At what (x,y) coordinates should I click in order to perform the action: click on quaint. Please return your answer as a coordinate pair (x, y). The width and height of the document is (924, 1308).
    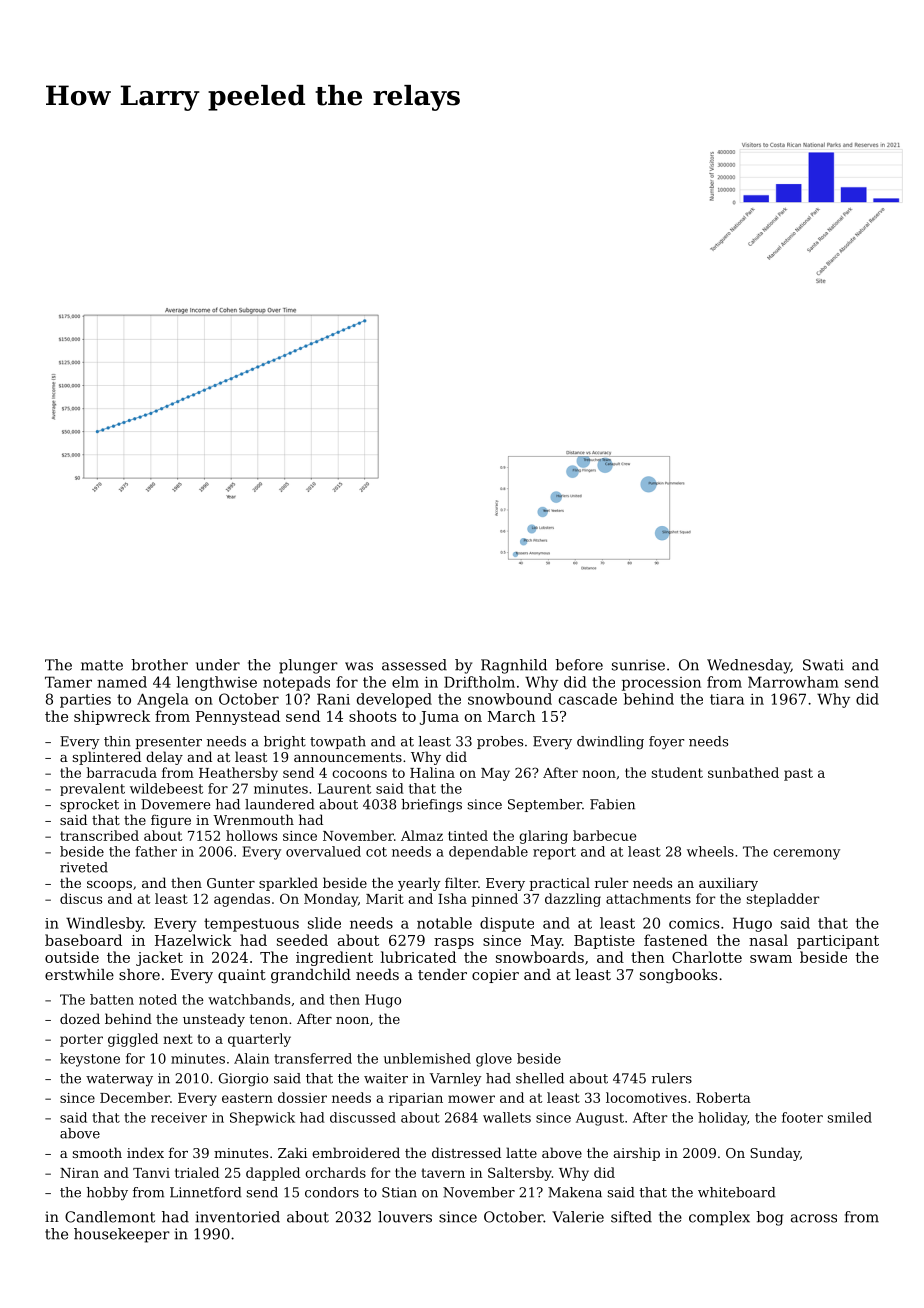
    Looking at the image, I should click on (242, 976).
